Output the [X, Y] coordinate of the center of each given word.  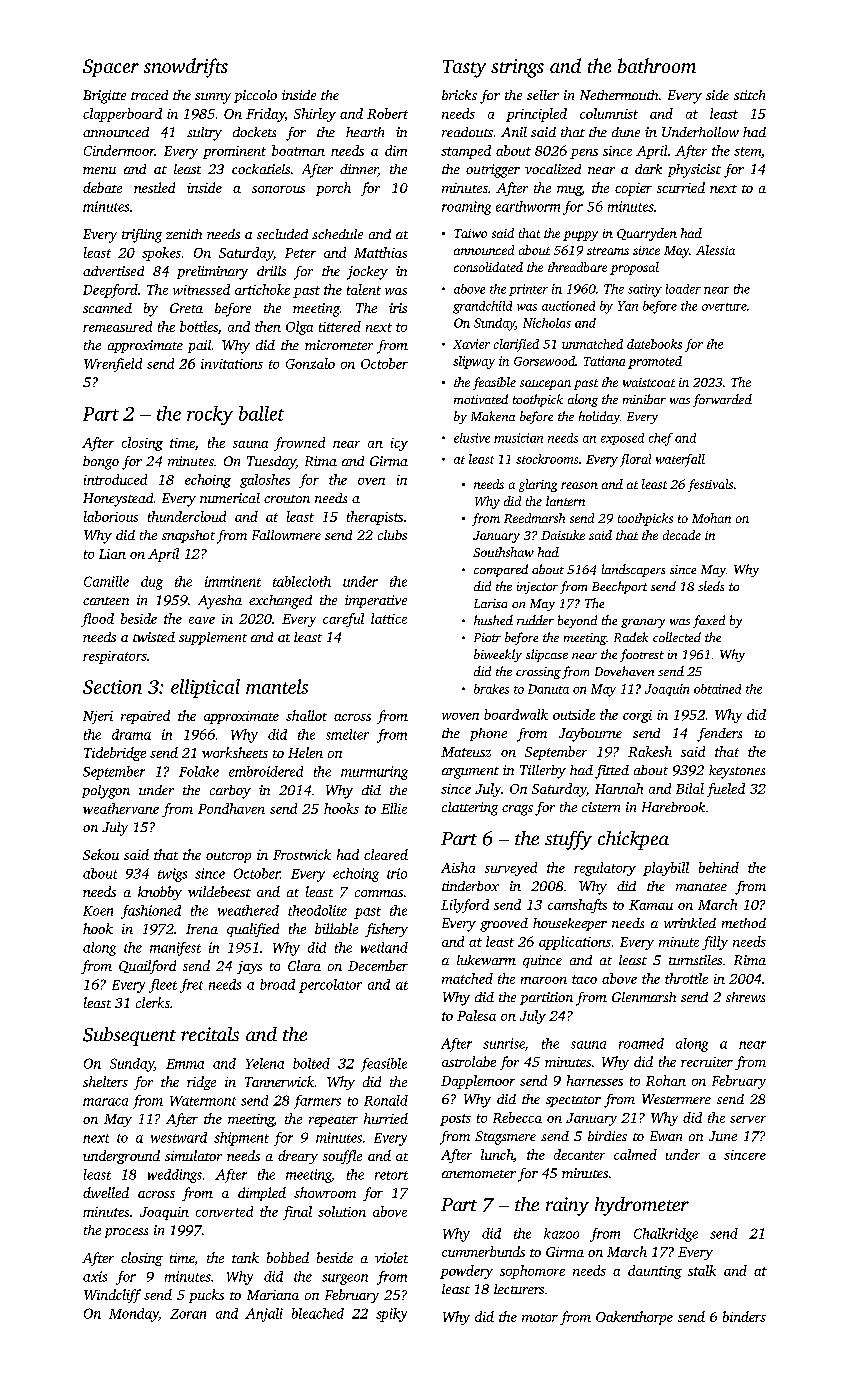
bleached [318, 1313]
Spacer [111, 68]
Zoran [188, 1314]
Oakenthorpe [634, 1318]
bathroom [657, 65]
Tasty [464, 69]
